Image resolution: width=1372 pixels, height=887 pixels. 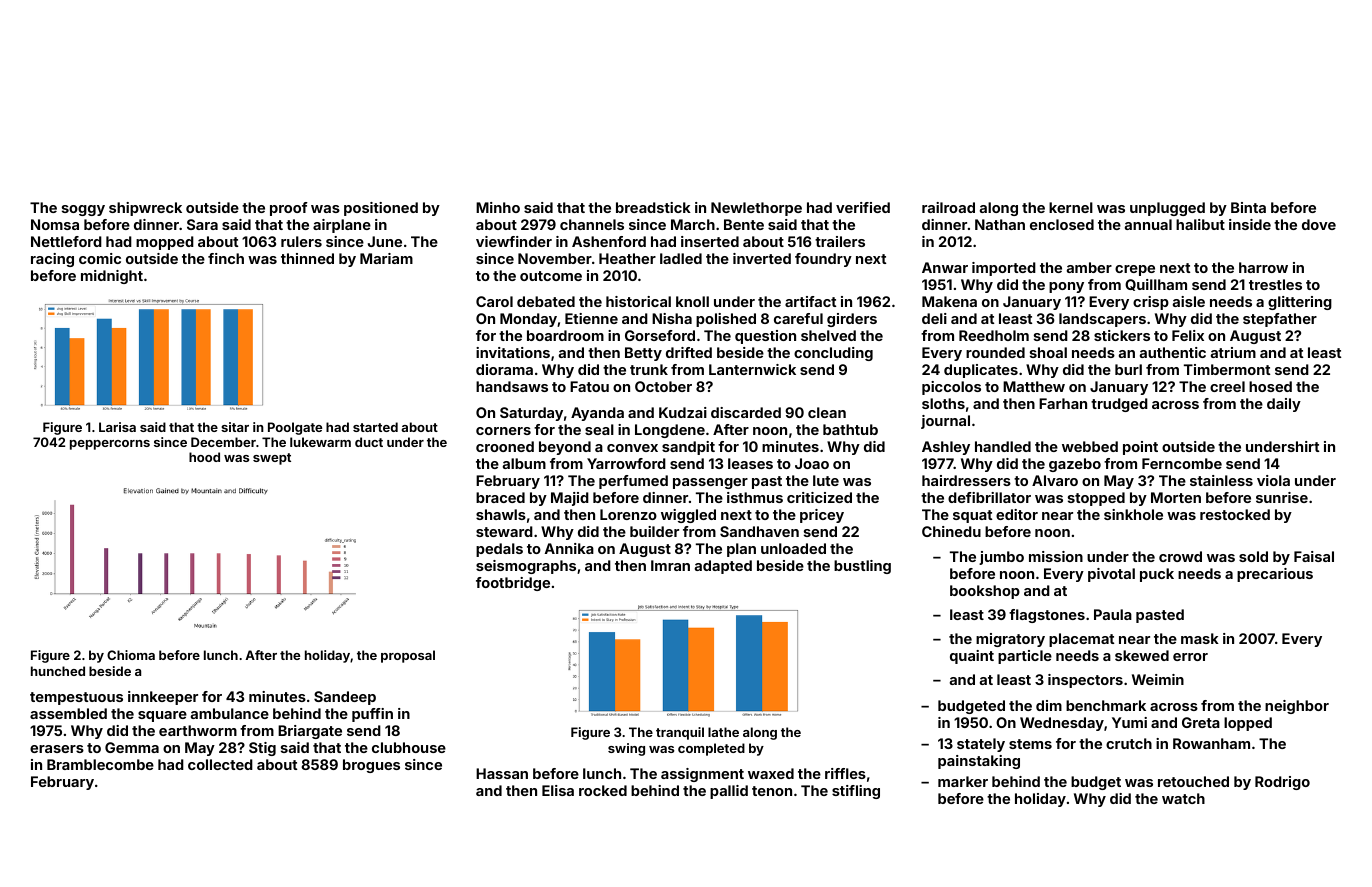 What do you see at coordinates (372, 715) in the page?
I see `puffin` at bounding box center [372, 715].
